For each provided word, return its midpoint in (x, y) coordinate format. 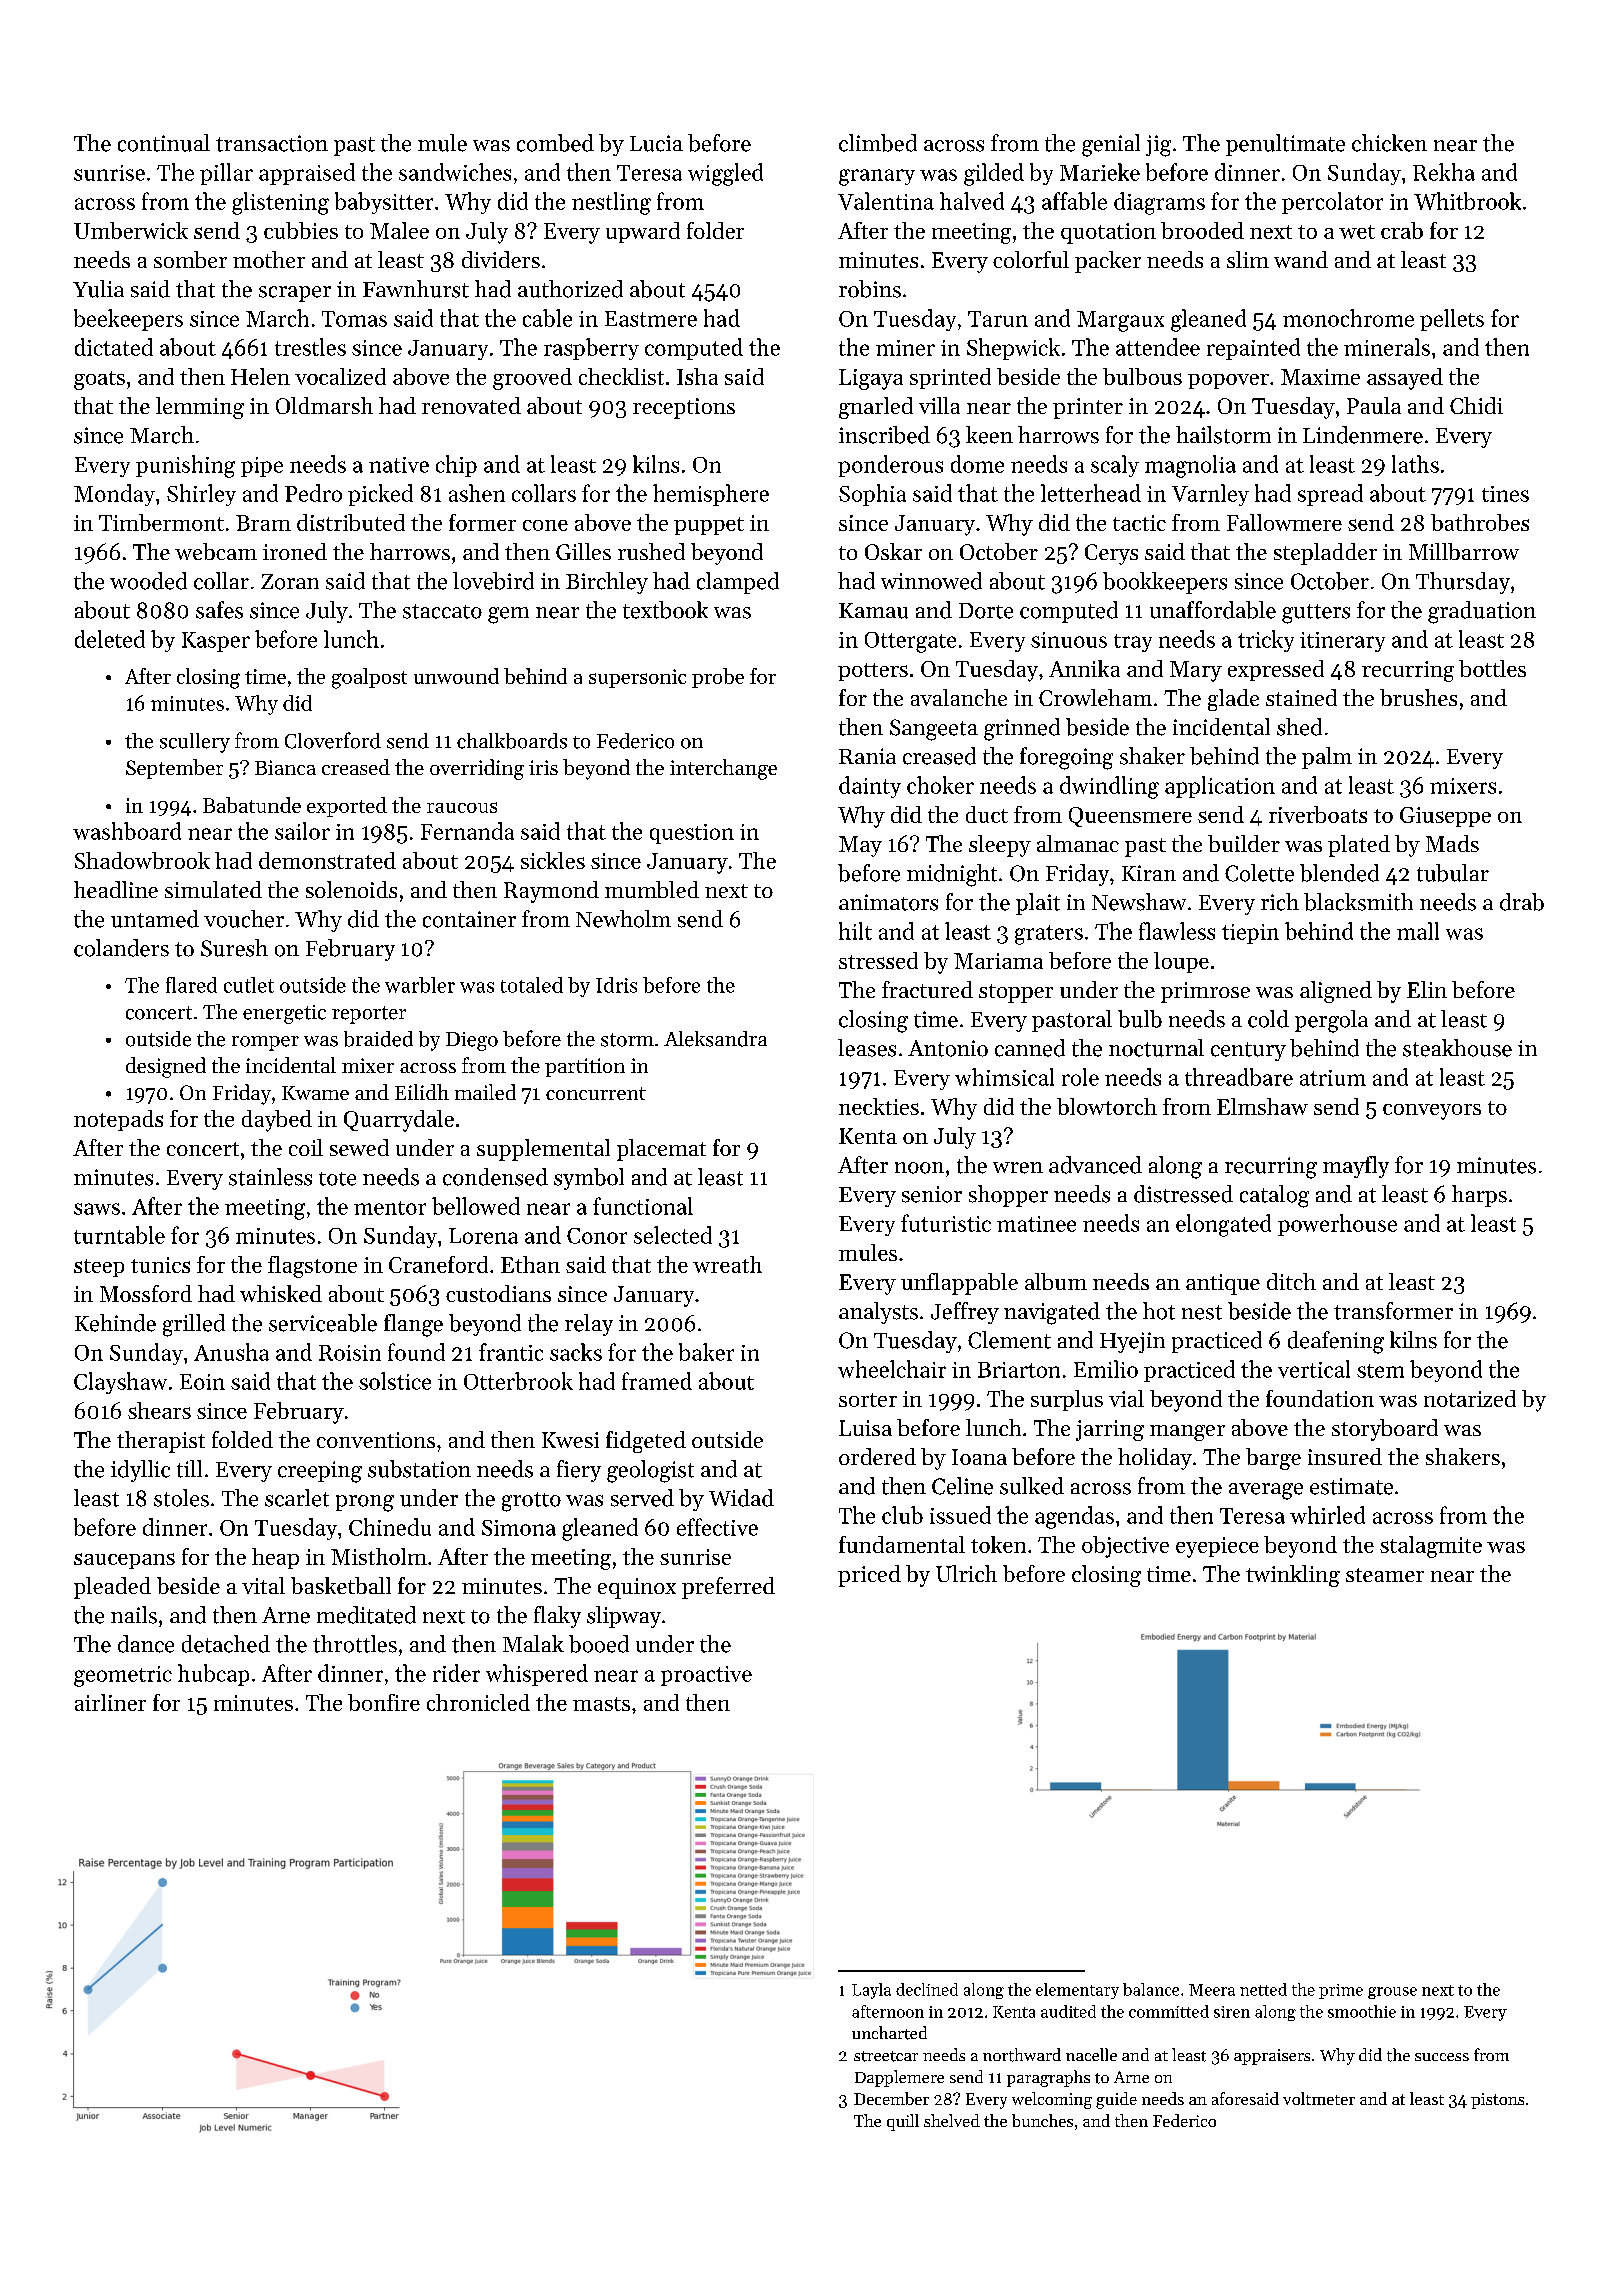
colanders (121, 948)
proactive (706, 1676)
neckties (879, 1106)
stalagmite (1431, 1547)
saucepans (124, 1561)
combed (555, 143)
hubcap (213, 1675)
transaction (272, 143)
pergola (1331, 1021)
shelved (952, 2120)
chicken (1389, 143)
